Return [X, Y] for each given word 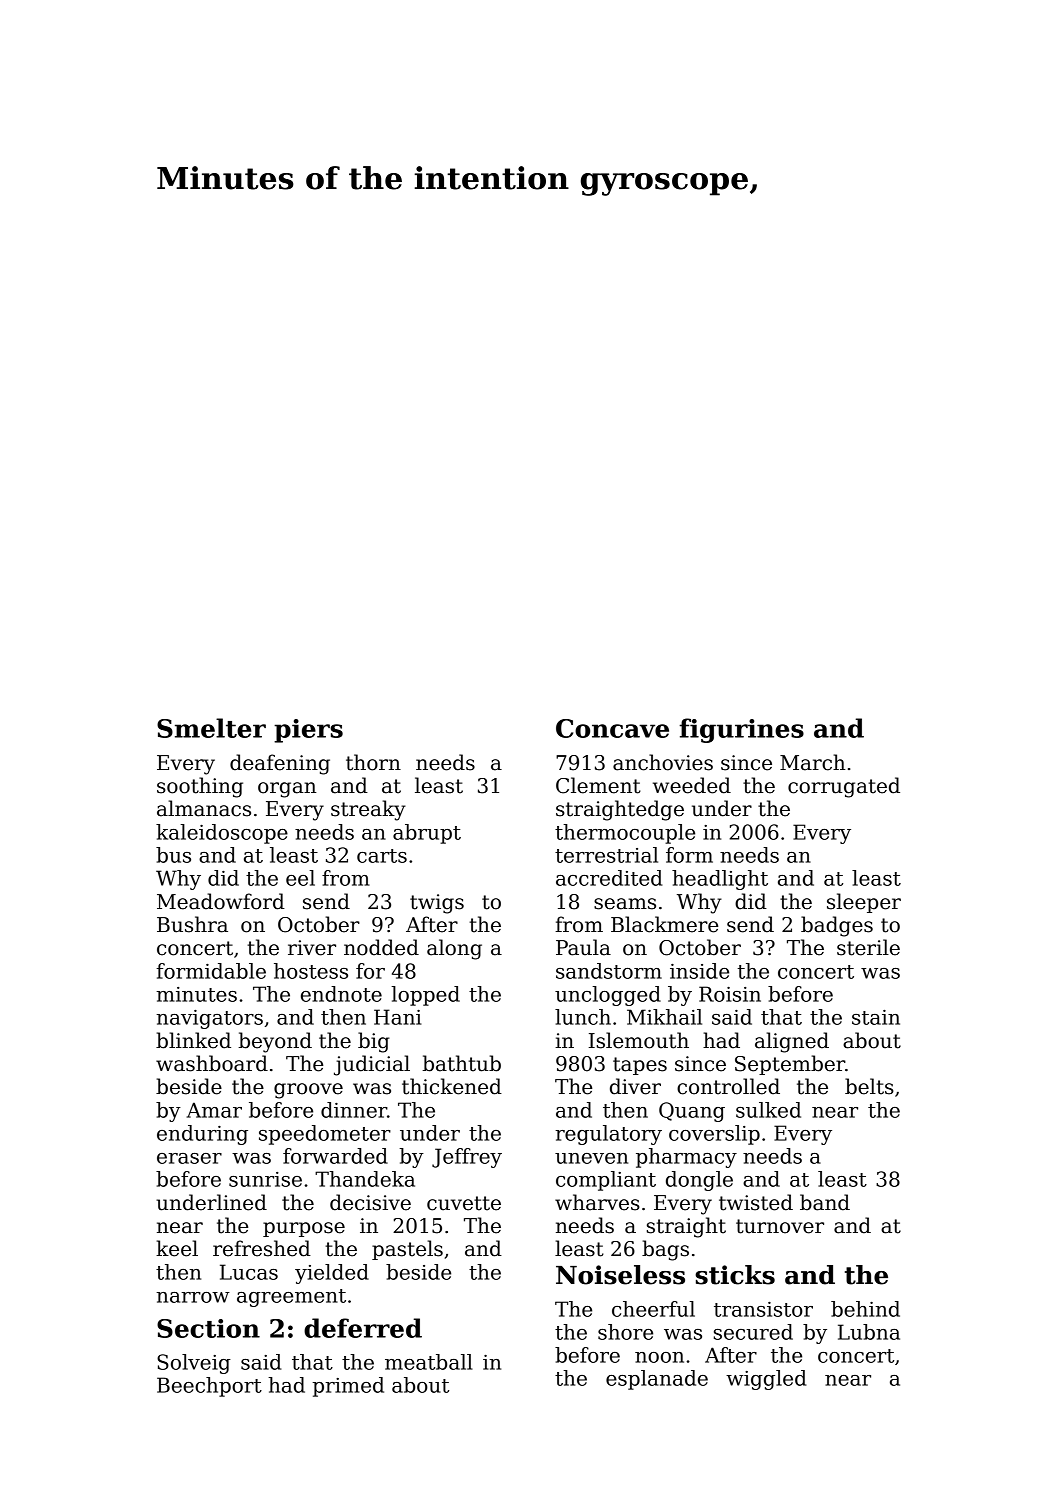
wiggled [766, 1380]
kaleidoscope [222, 834]
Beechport [209, 1387]
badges [837, 926]
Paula [583, 947]
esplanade [657, 1380]
